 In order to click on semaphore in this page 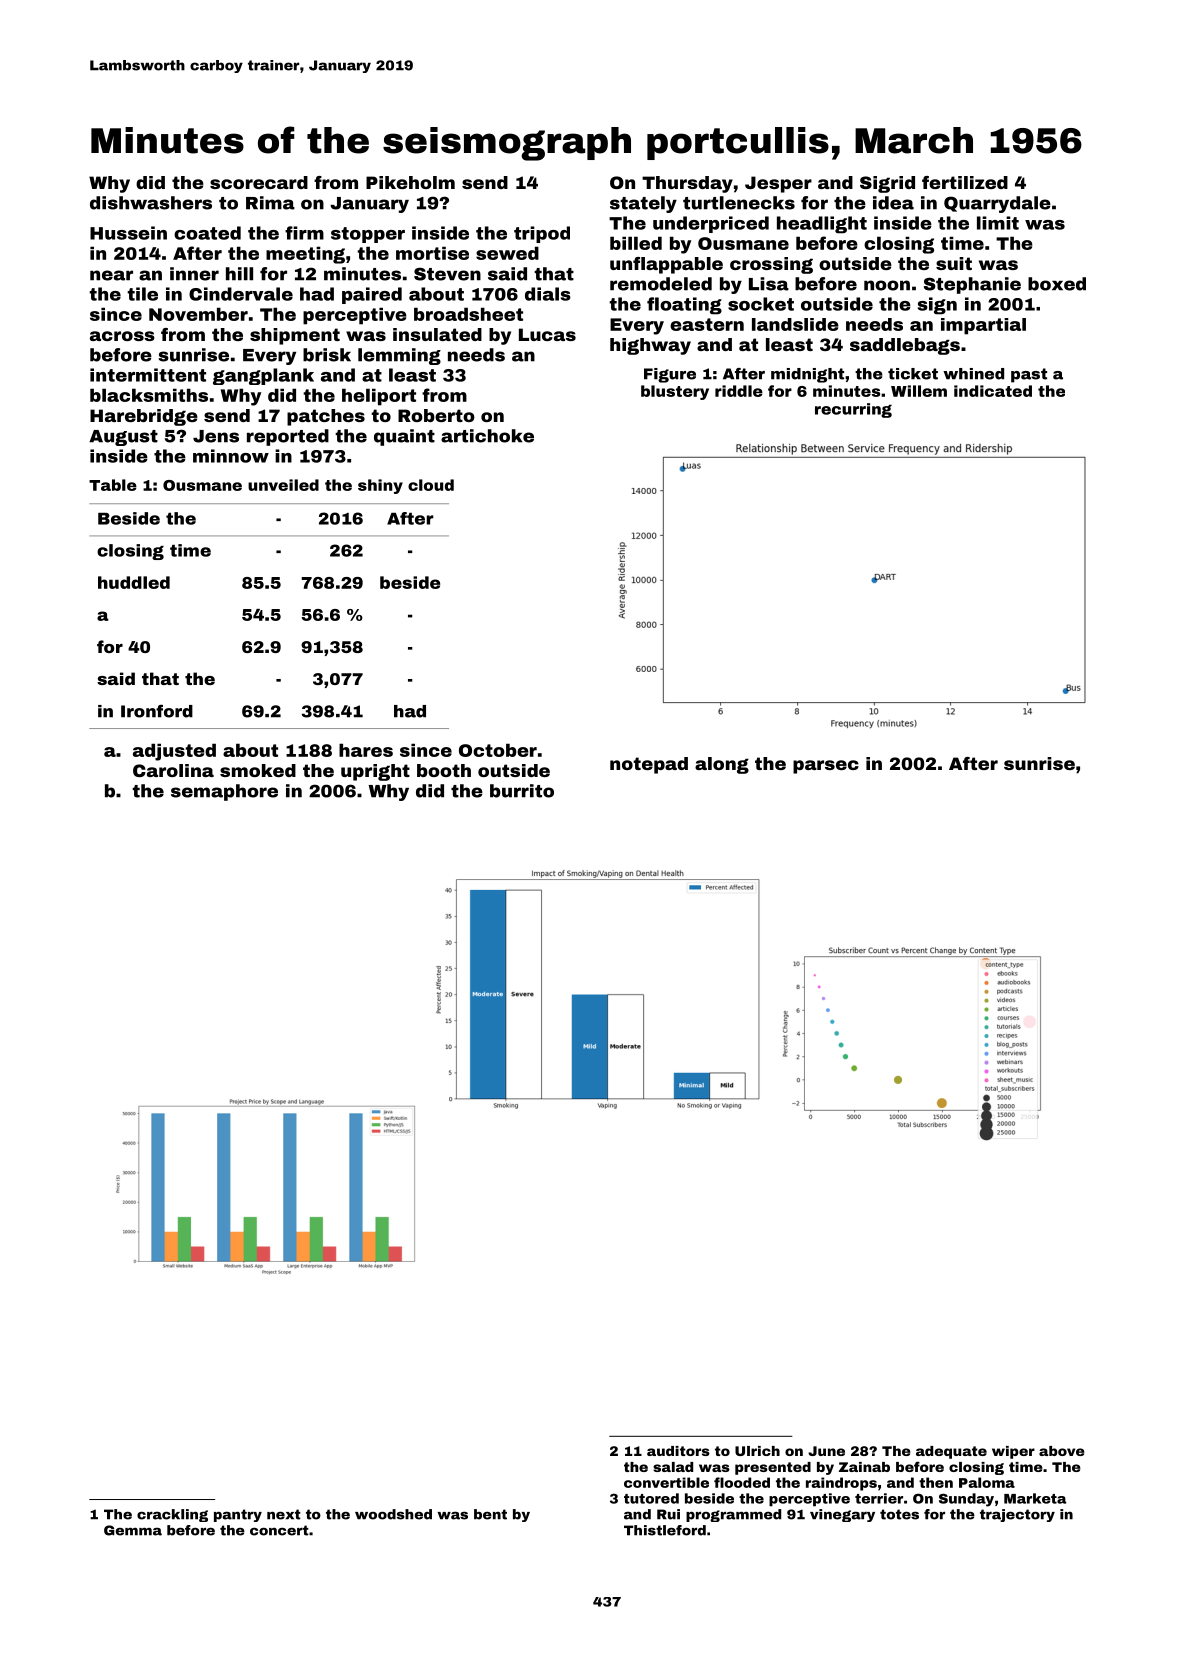, I will do `click(224, 792)`.
